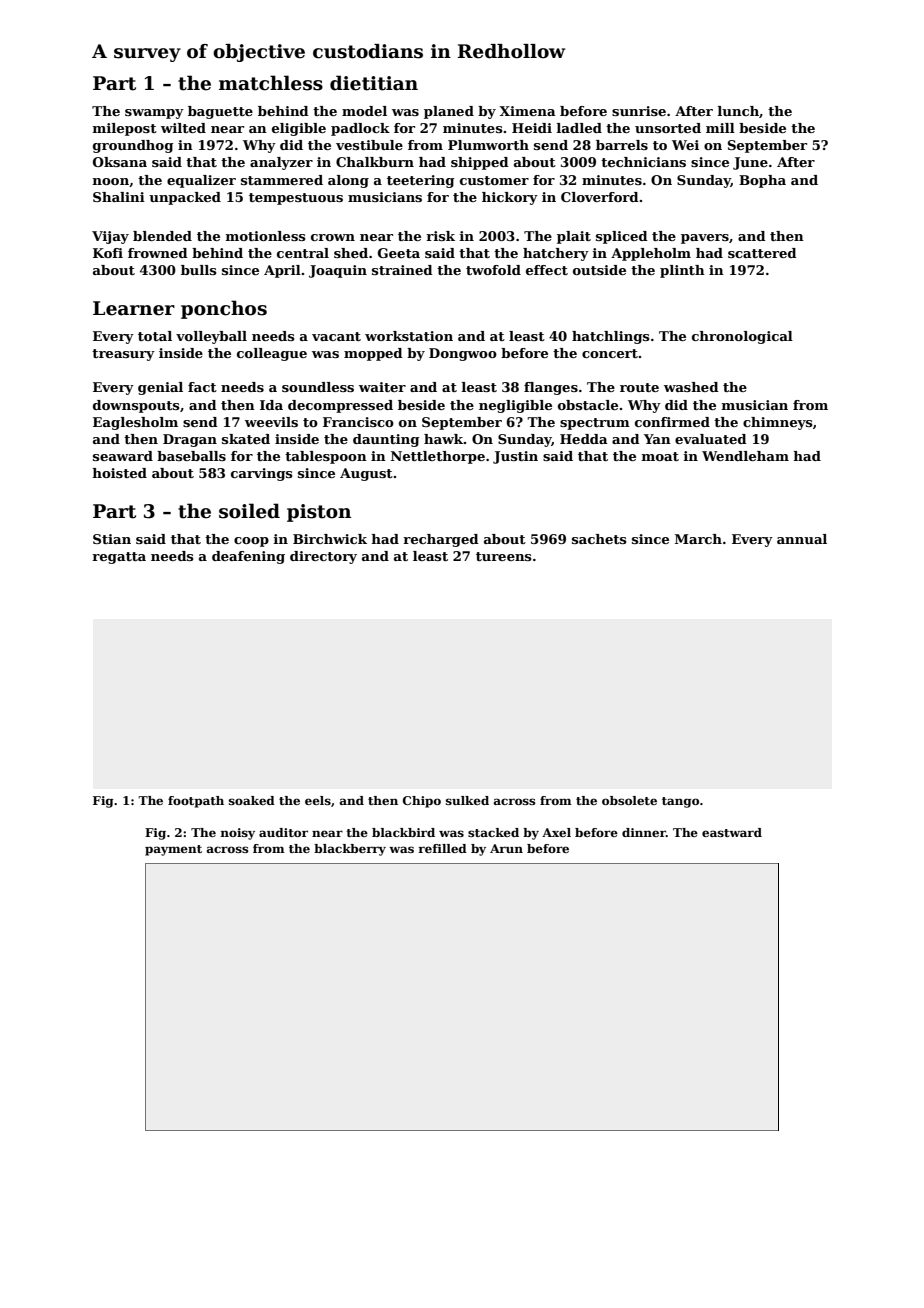 The image size is (924, 1308). Describe the element at coordinates (196, 802) in the screenshot. I see `footpath` at that location.
